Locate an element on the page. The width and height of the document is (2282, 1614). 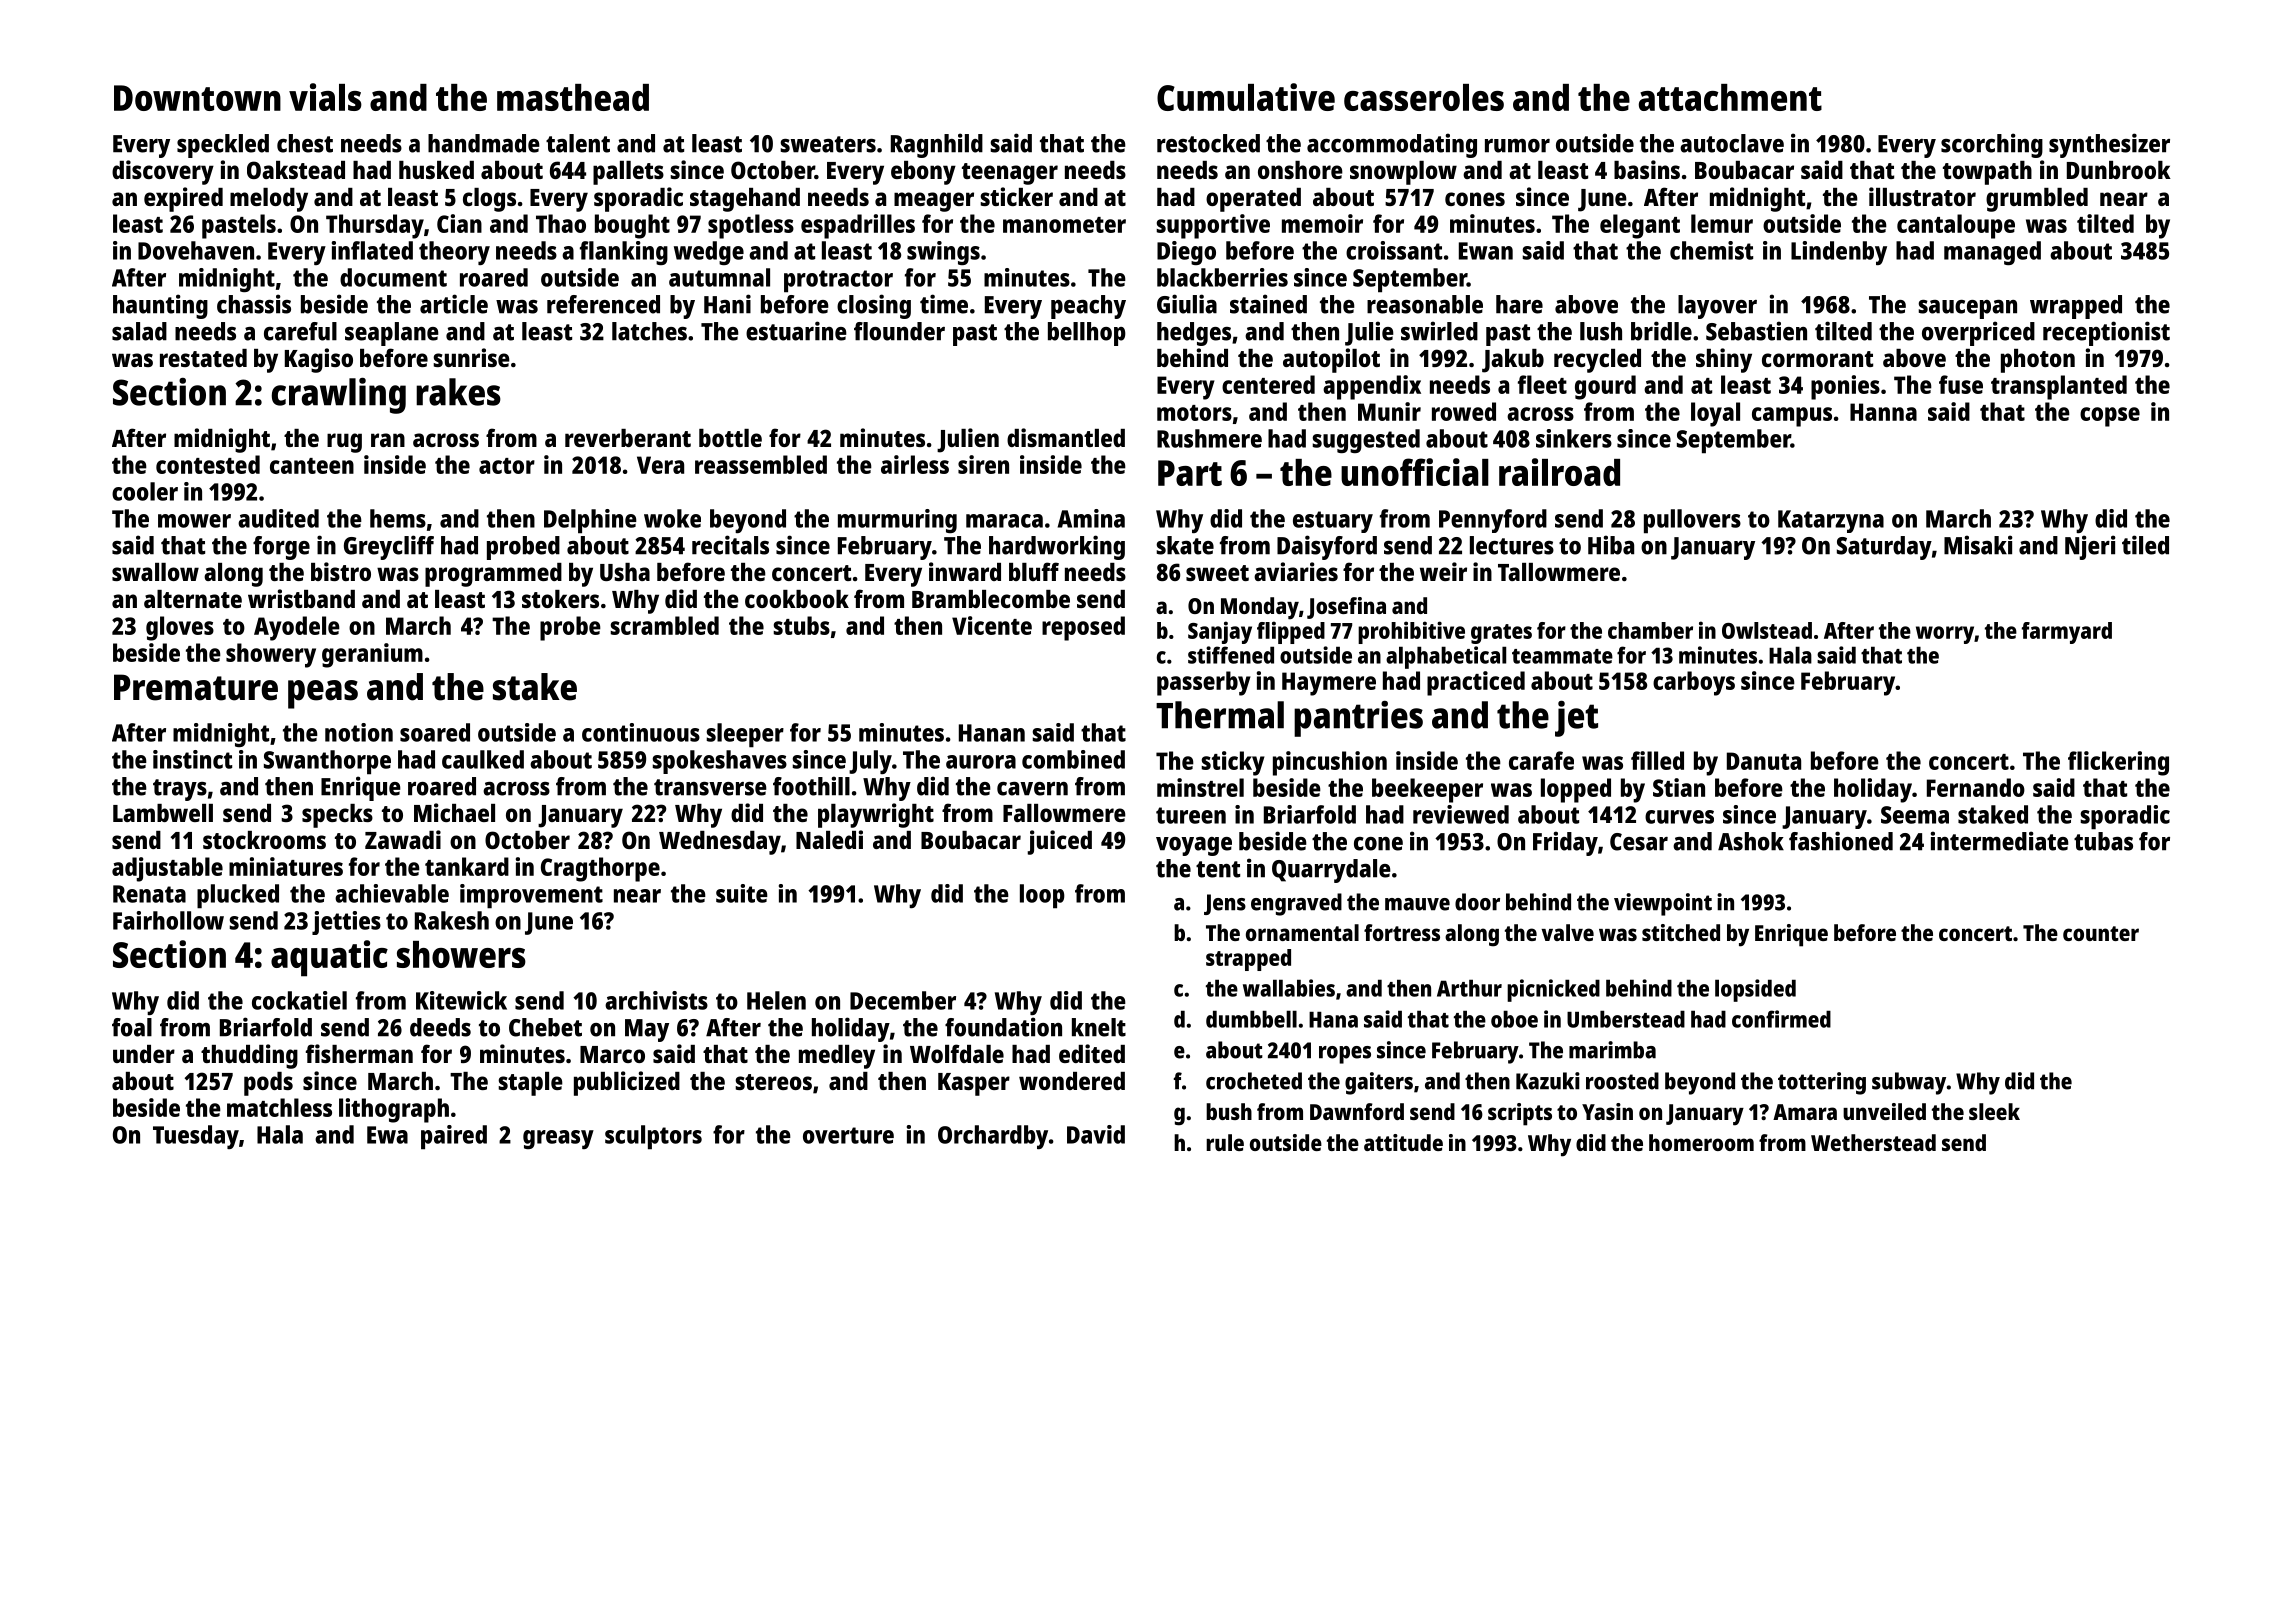
attachment is located at coordinates (1730, 97).
